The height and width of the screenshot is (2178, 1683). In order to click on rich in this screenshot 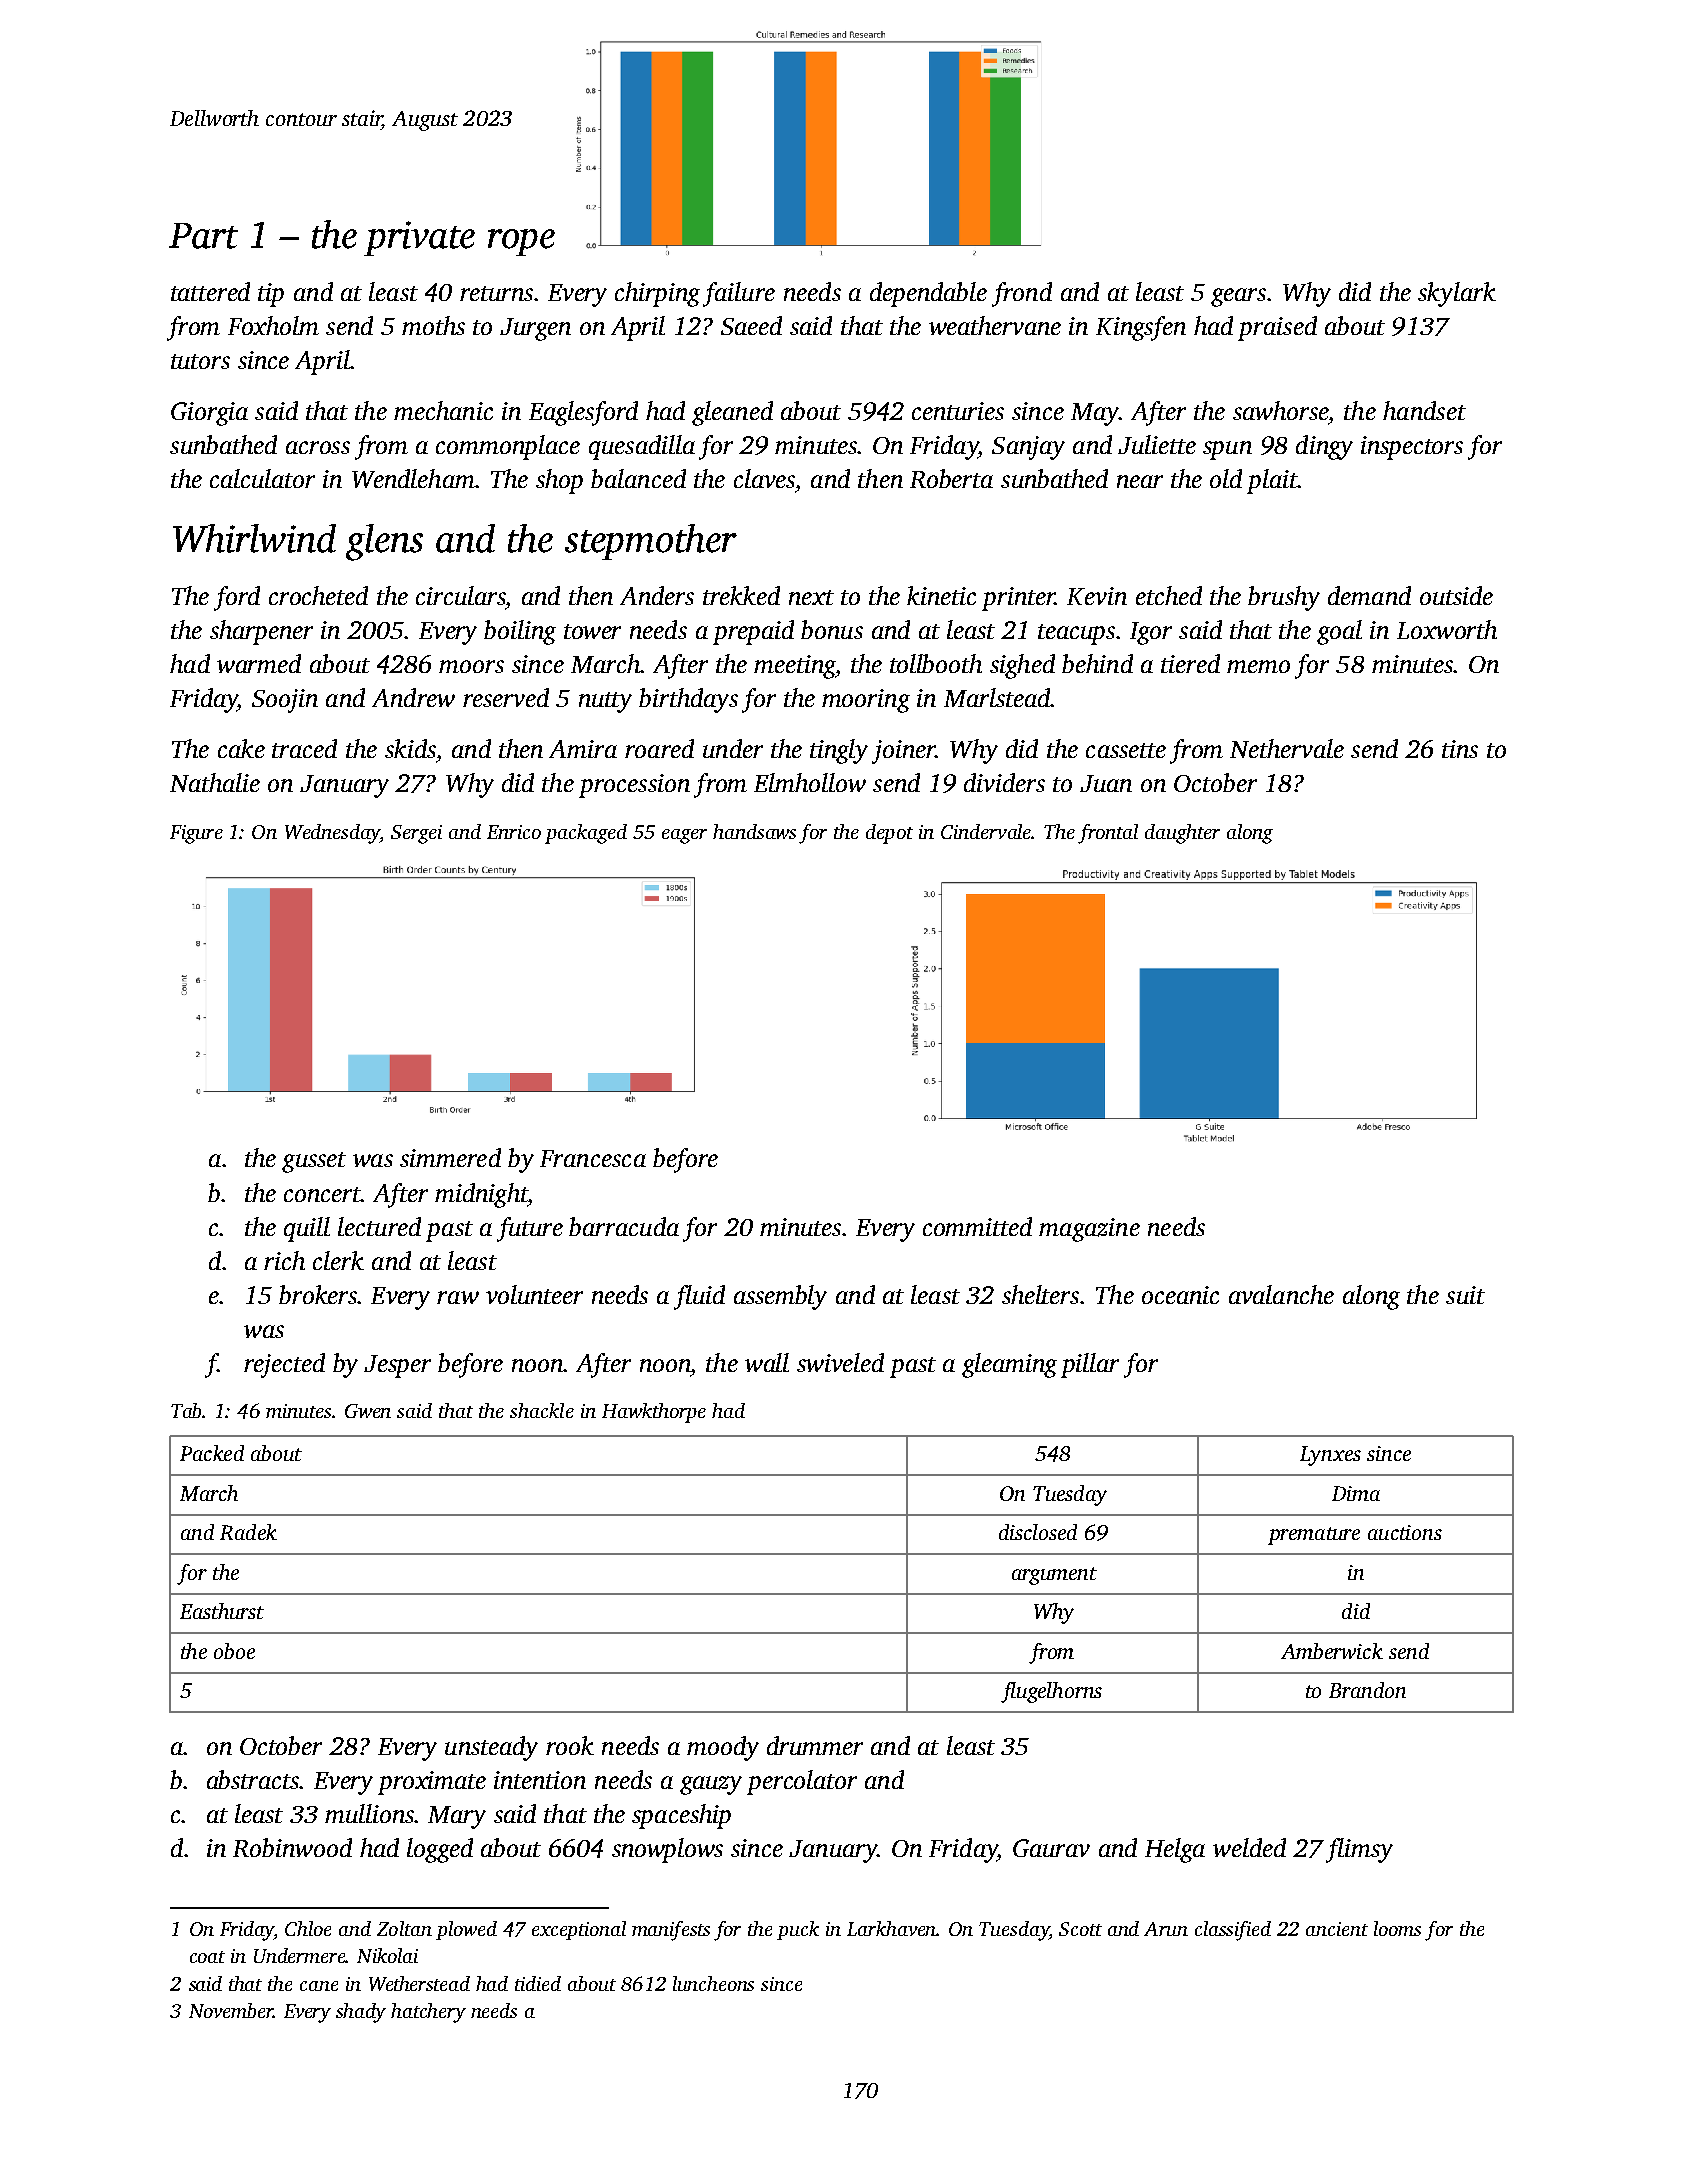, I will do `click(284, 1260)`.
